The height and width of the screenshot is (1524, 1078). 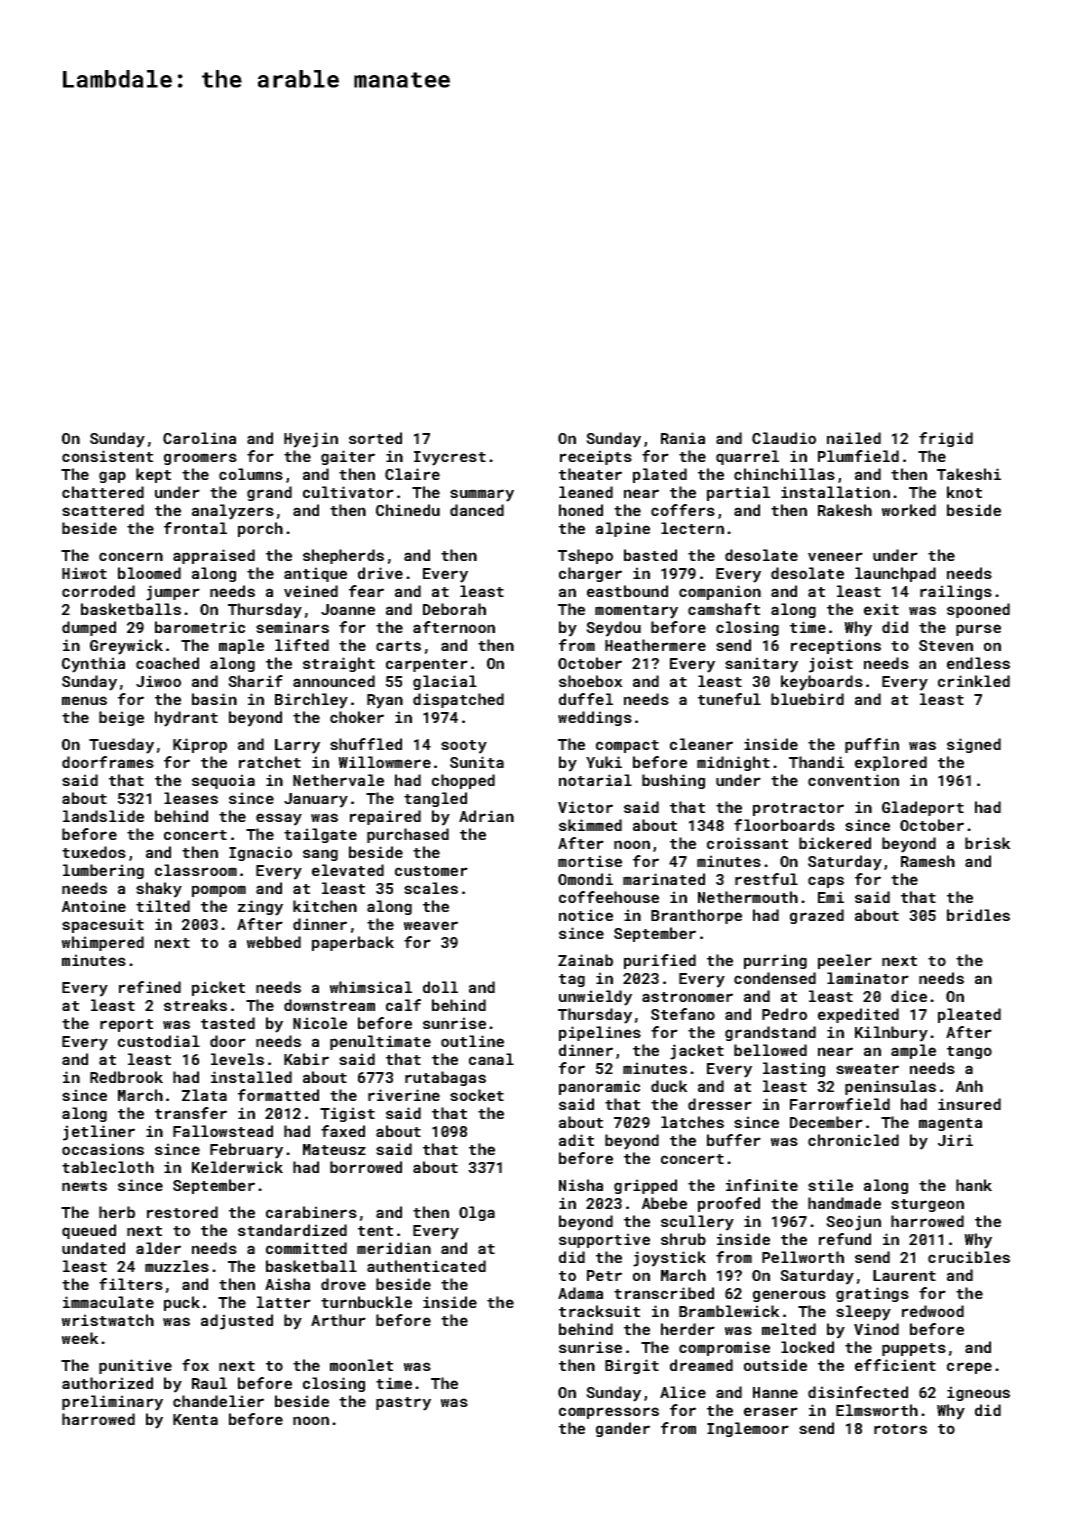 What do you see at coordinates (233, 512) in the screenshot?
I see `analyzers` at bounding box center [233, 512].
